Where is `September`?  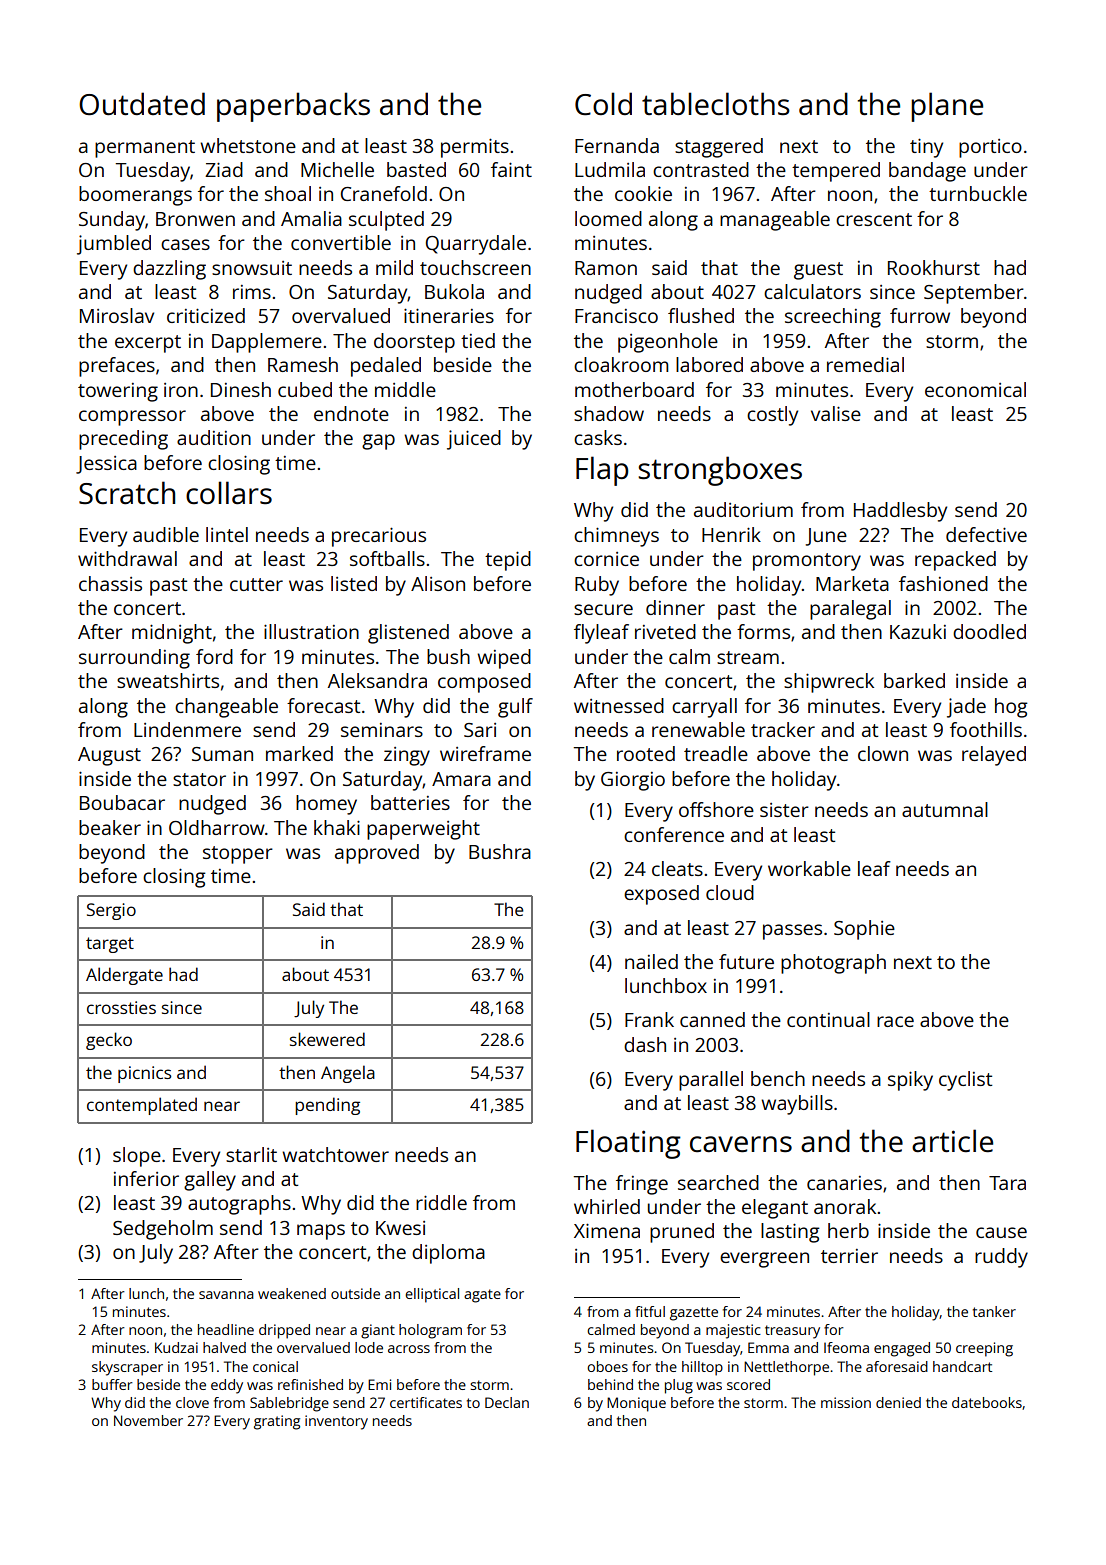
September is located at coordinates (974, 294).
